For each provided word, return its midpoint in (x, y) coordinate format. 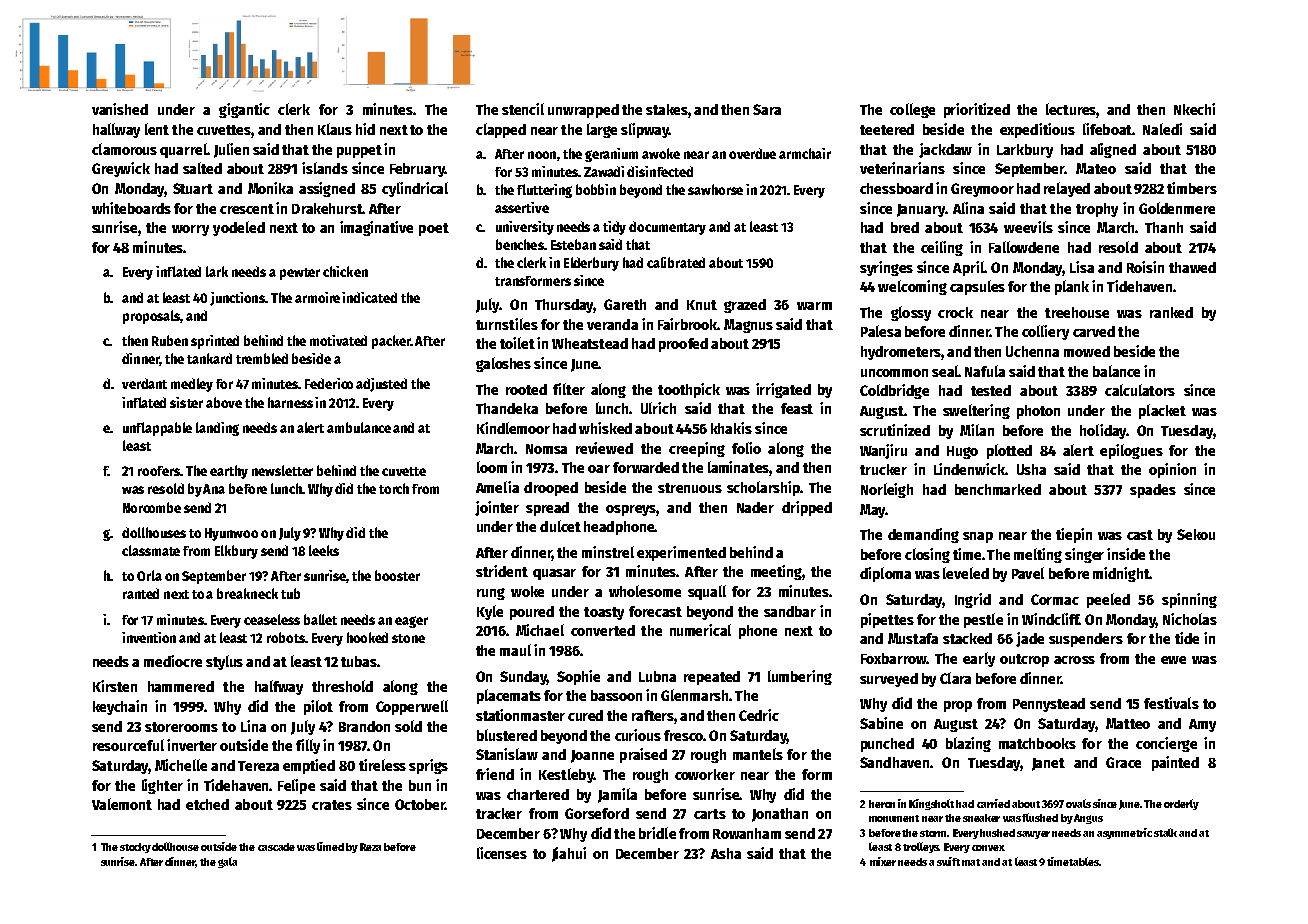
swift (948, 861)
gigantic (244, 110)
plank (1072, 287)
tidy (614, 228)
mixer (883, 861)
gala (227, 862)
